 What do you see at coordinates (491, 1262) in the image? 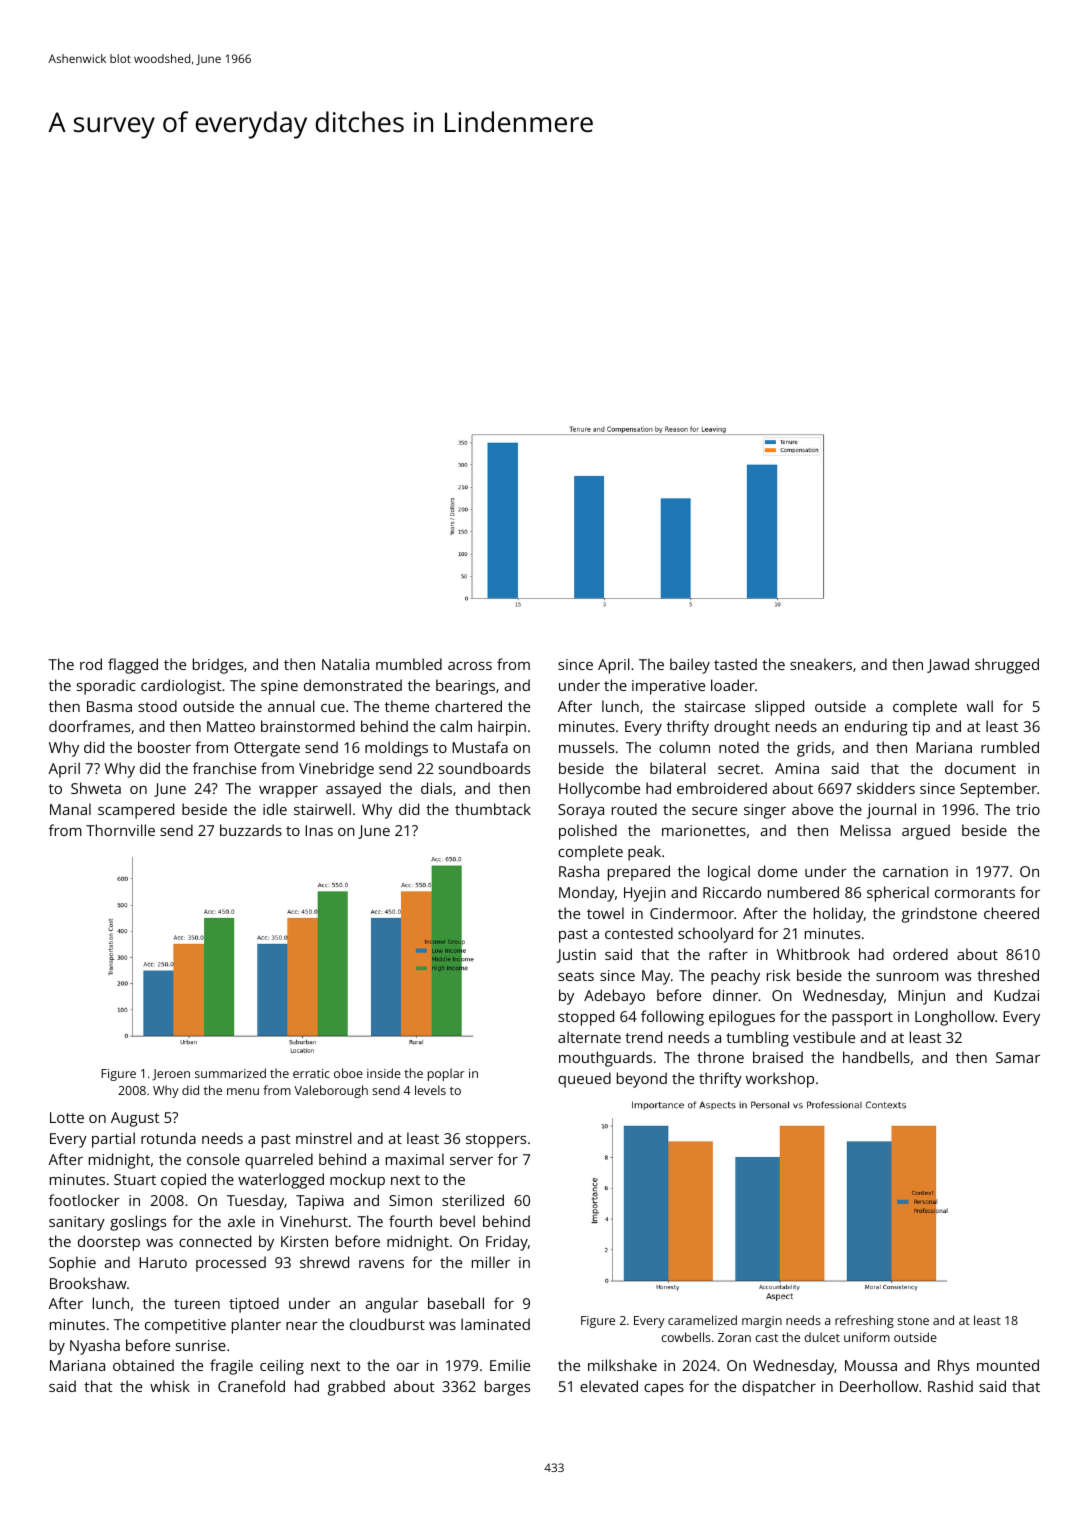
I see `miller` at bounding box center [491, 1262].
